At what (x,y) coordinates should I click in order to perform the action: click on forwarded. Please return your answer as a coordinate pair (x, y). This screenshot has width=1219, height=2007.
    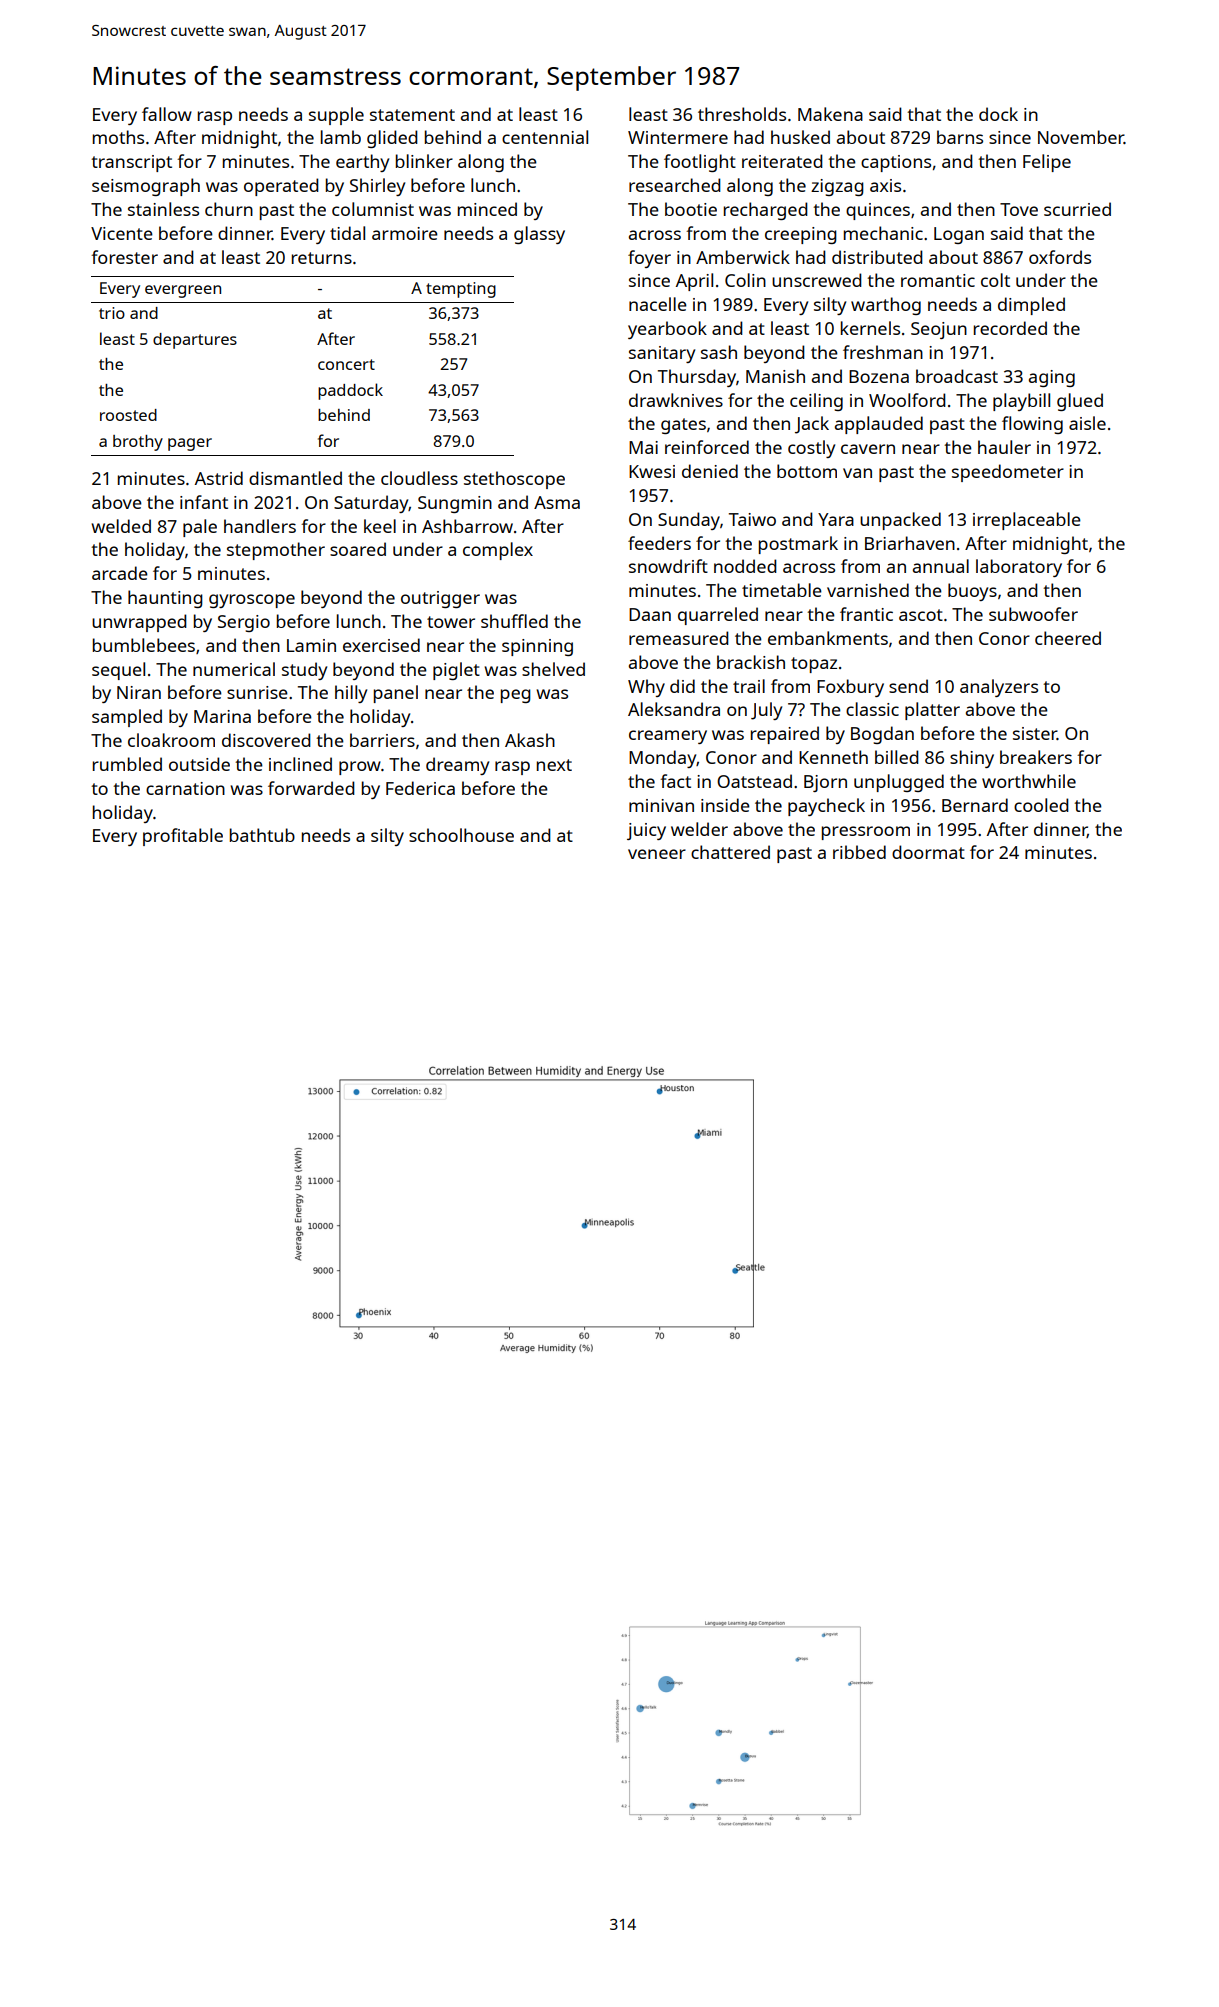
    Looking at the image, I should click on (311, 788).
